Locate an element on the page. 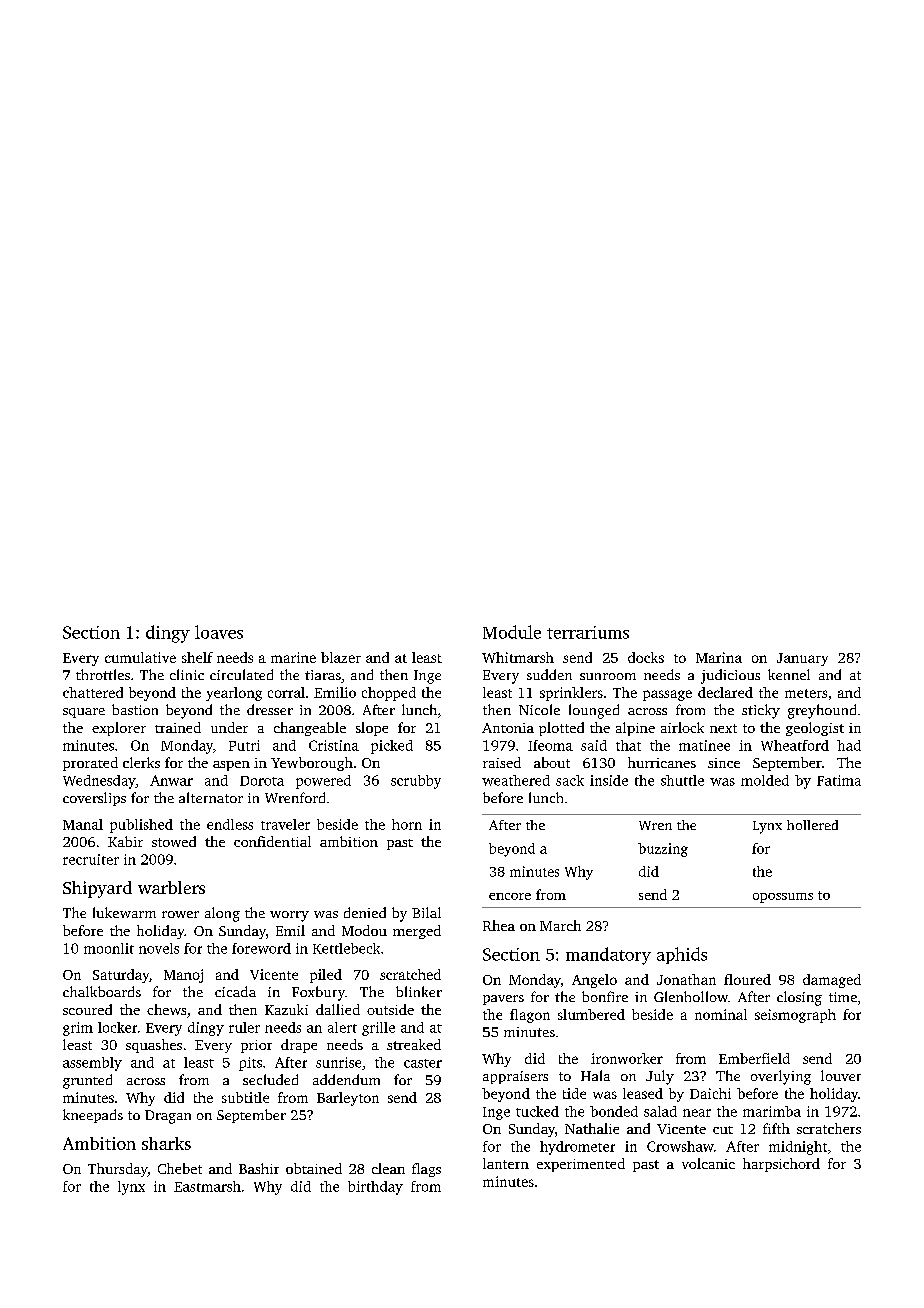 The width and height of the page is (924, 1308). foreword is located at coordinates (261, 948).
